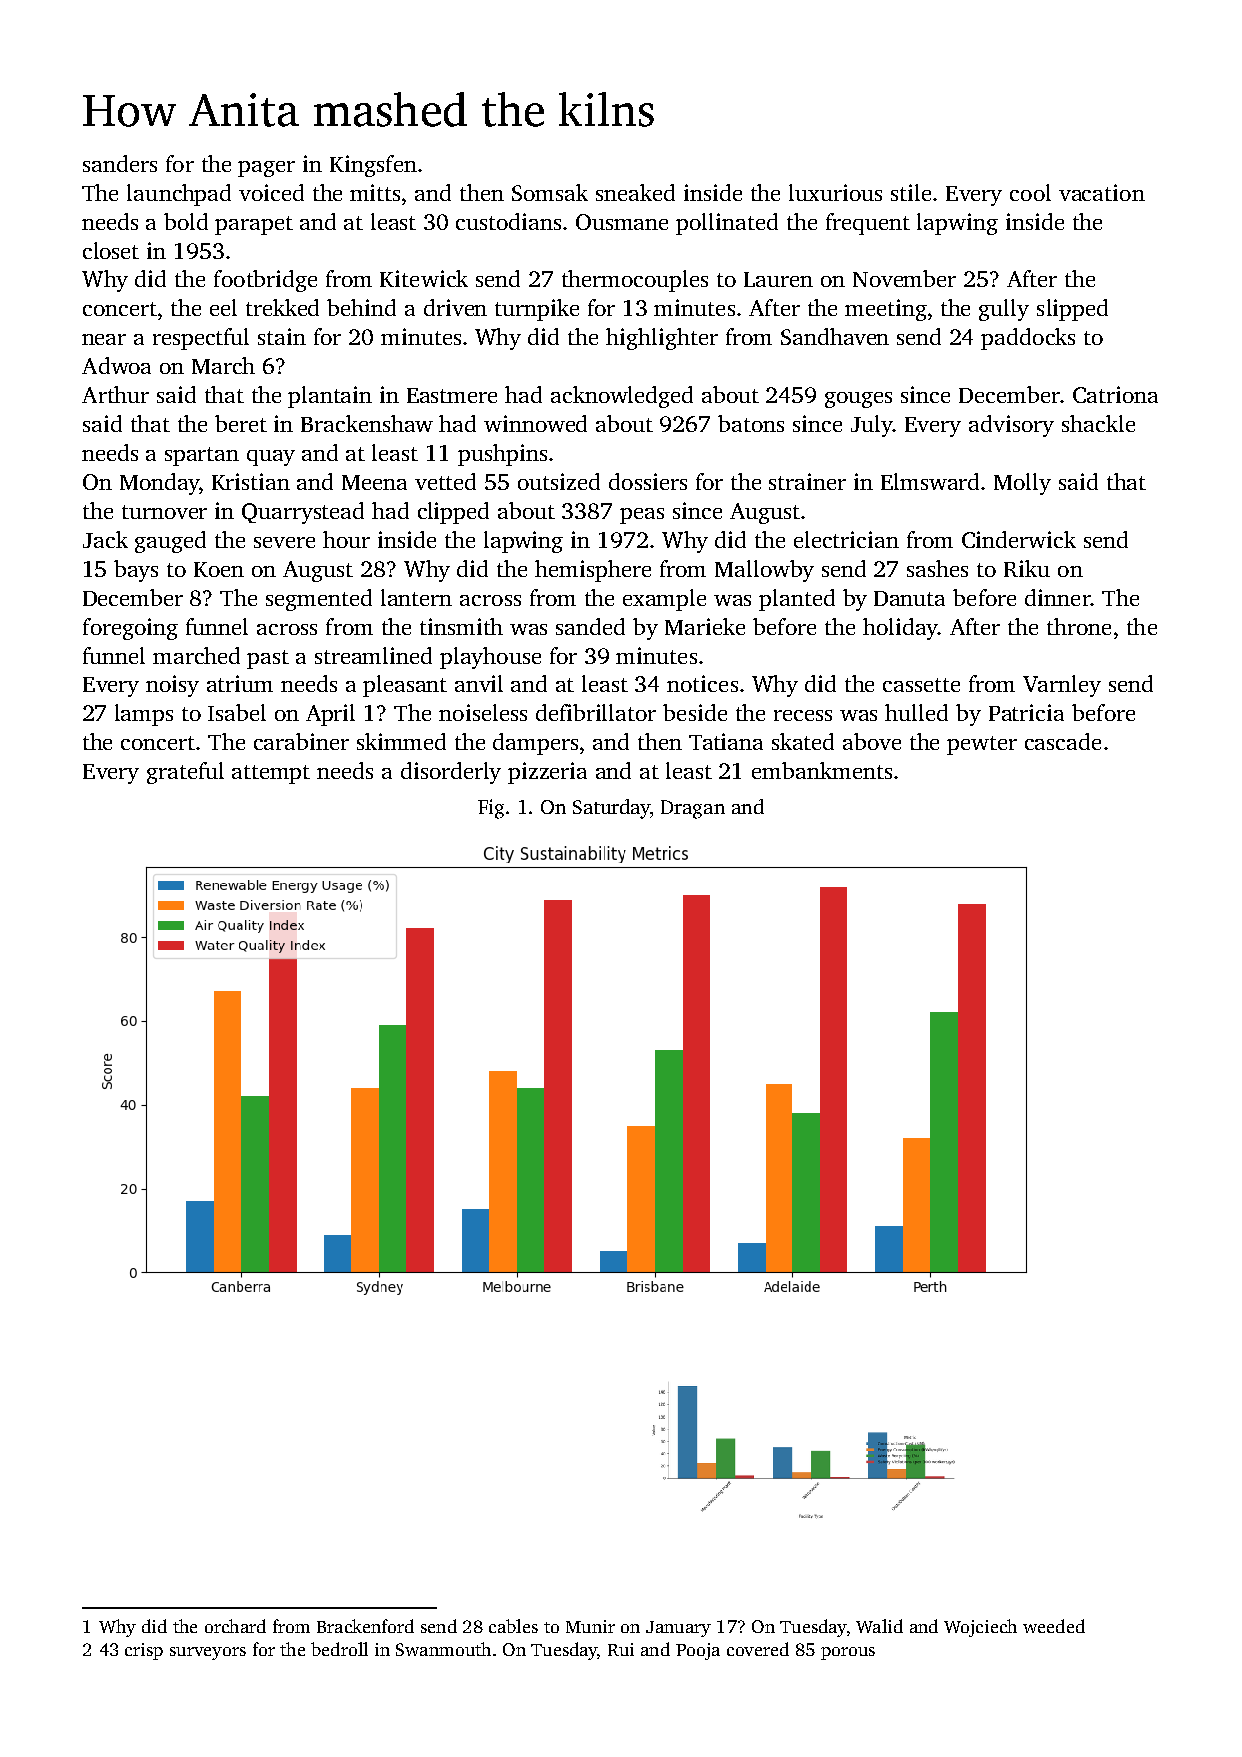  I want to click on Elmsward, so click(930, 481).
